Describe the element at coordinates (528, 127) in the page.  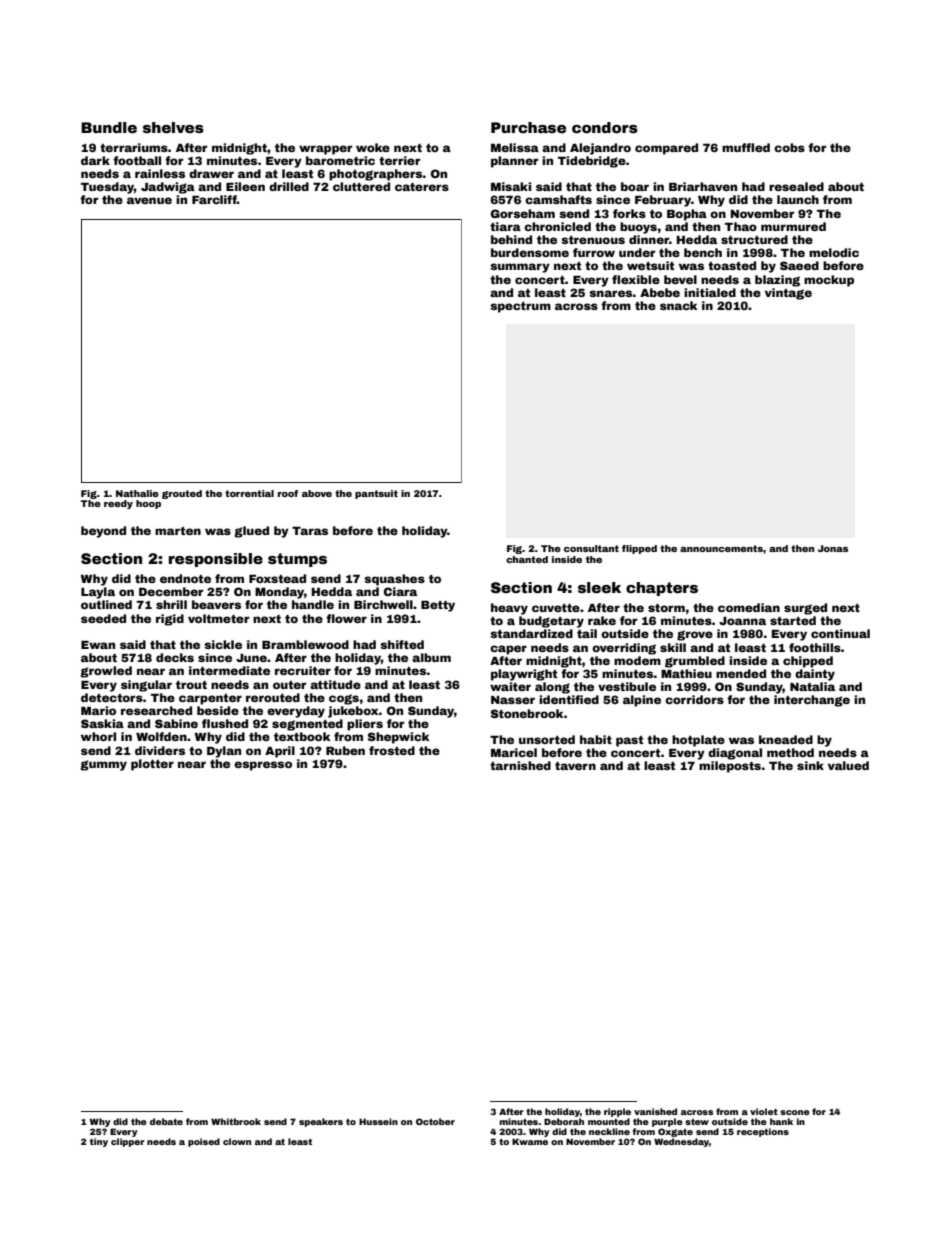
I see `Purchase` at that location.
